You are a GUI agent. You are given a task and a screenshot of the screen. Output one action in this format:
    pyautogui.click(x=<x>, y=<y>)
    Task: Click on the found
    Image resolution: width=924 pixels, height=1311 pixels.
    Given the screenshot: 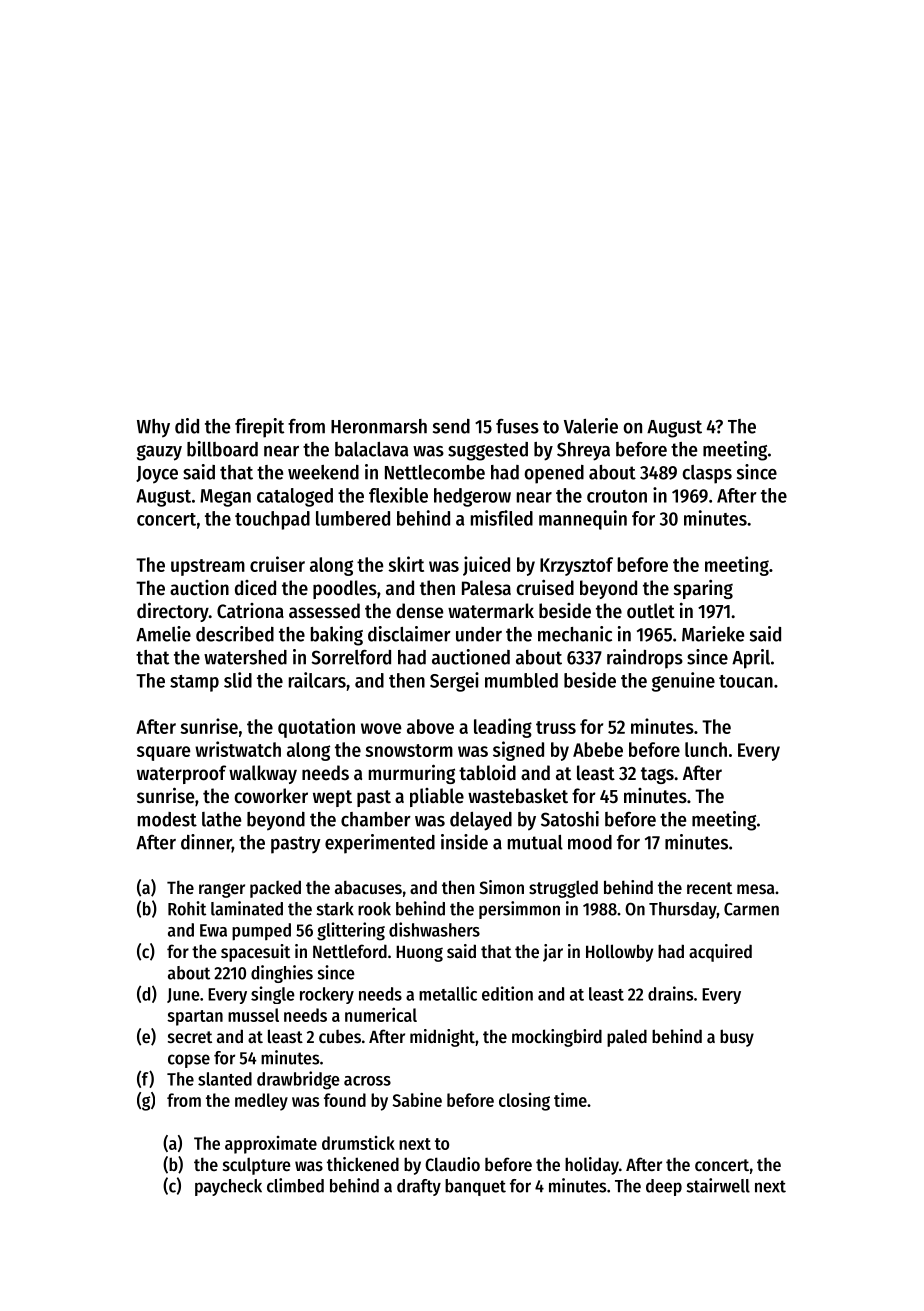 What is the action you would take?
    pyautogui.click(x=345, y=1100)
